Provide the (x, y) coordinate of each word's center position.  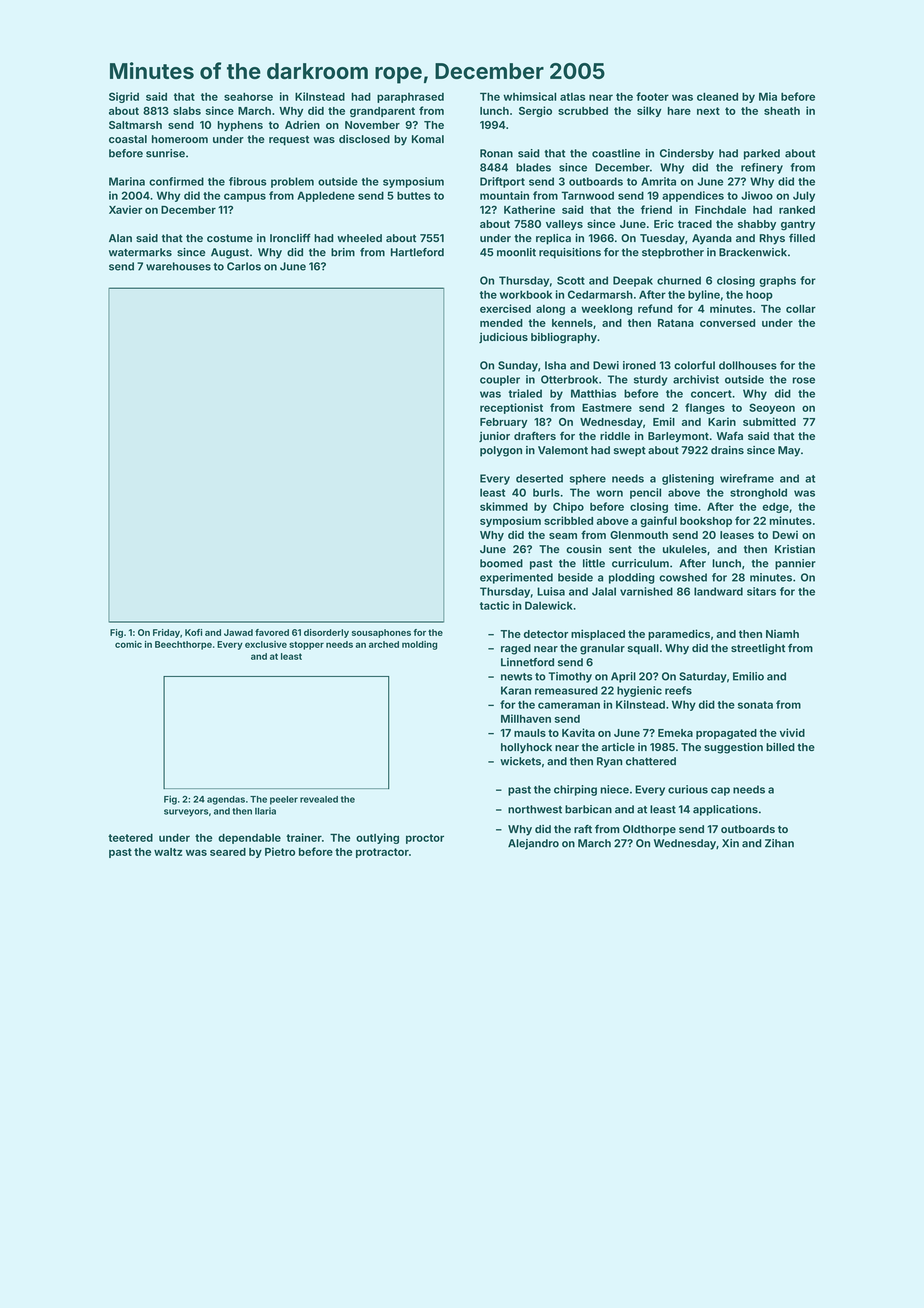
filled (802, 238)
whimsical (529, 96)
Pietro (280, 851)
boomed (501, 563)
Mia (768, 96)
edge (775, 508)
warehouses (178, 266)
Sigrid (124, 97)
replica (553, 239)
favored (272, 632)
